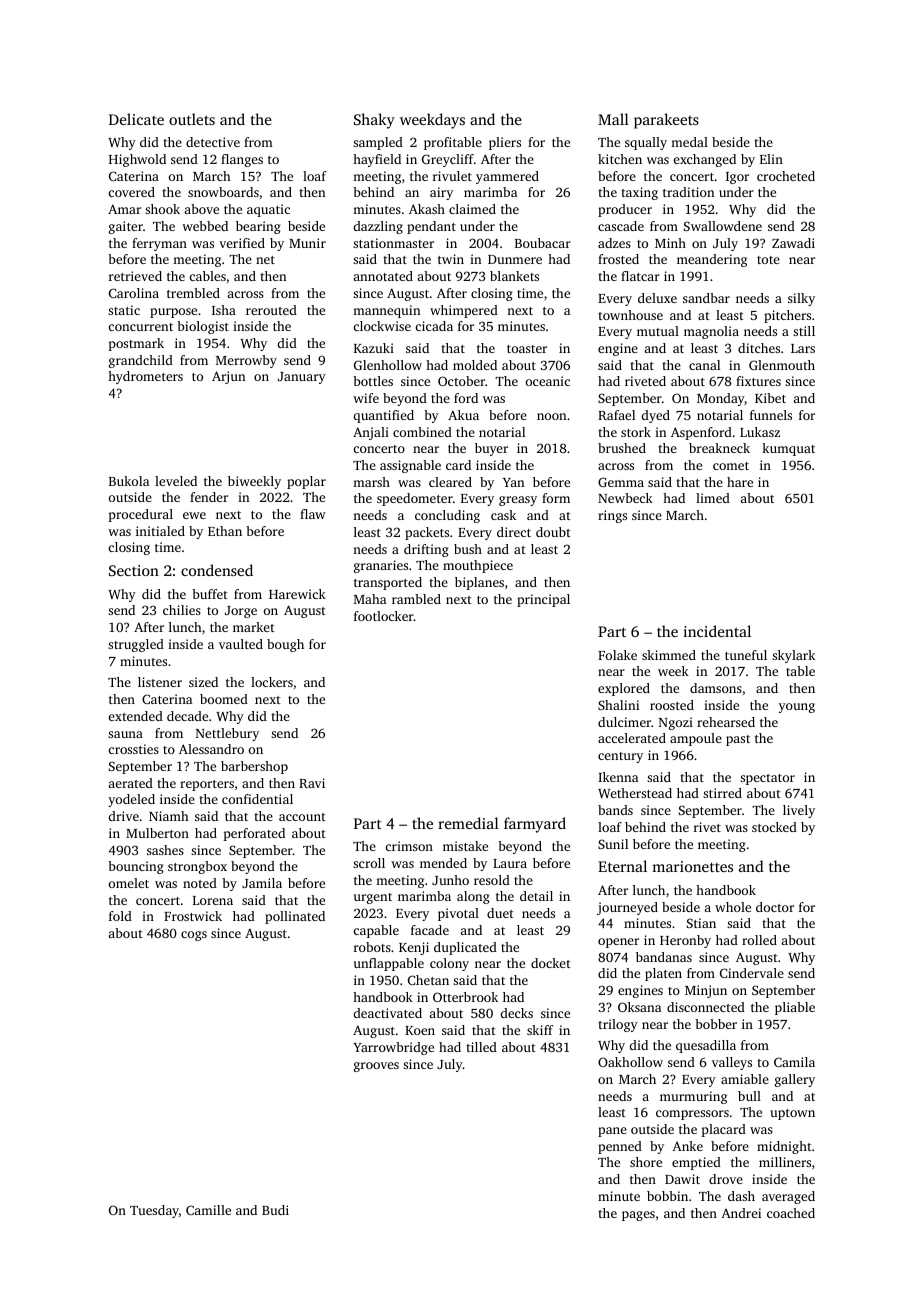  What do you see at coordinates (376, 1067) in the page?
I see `grooves` at bounding box center [376, 1067].
